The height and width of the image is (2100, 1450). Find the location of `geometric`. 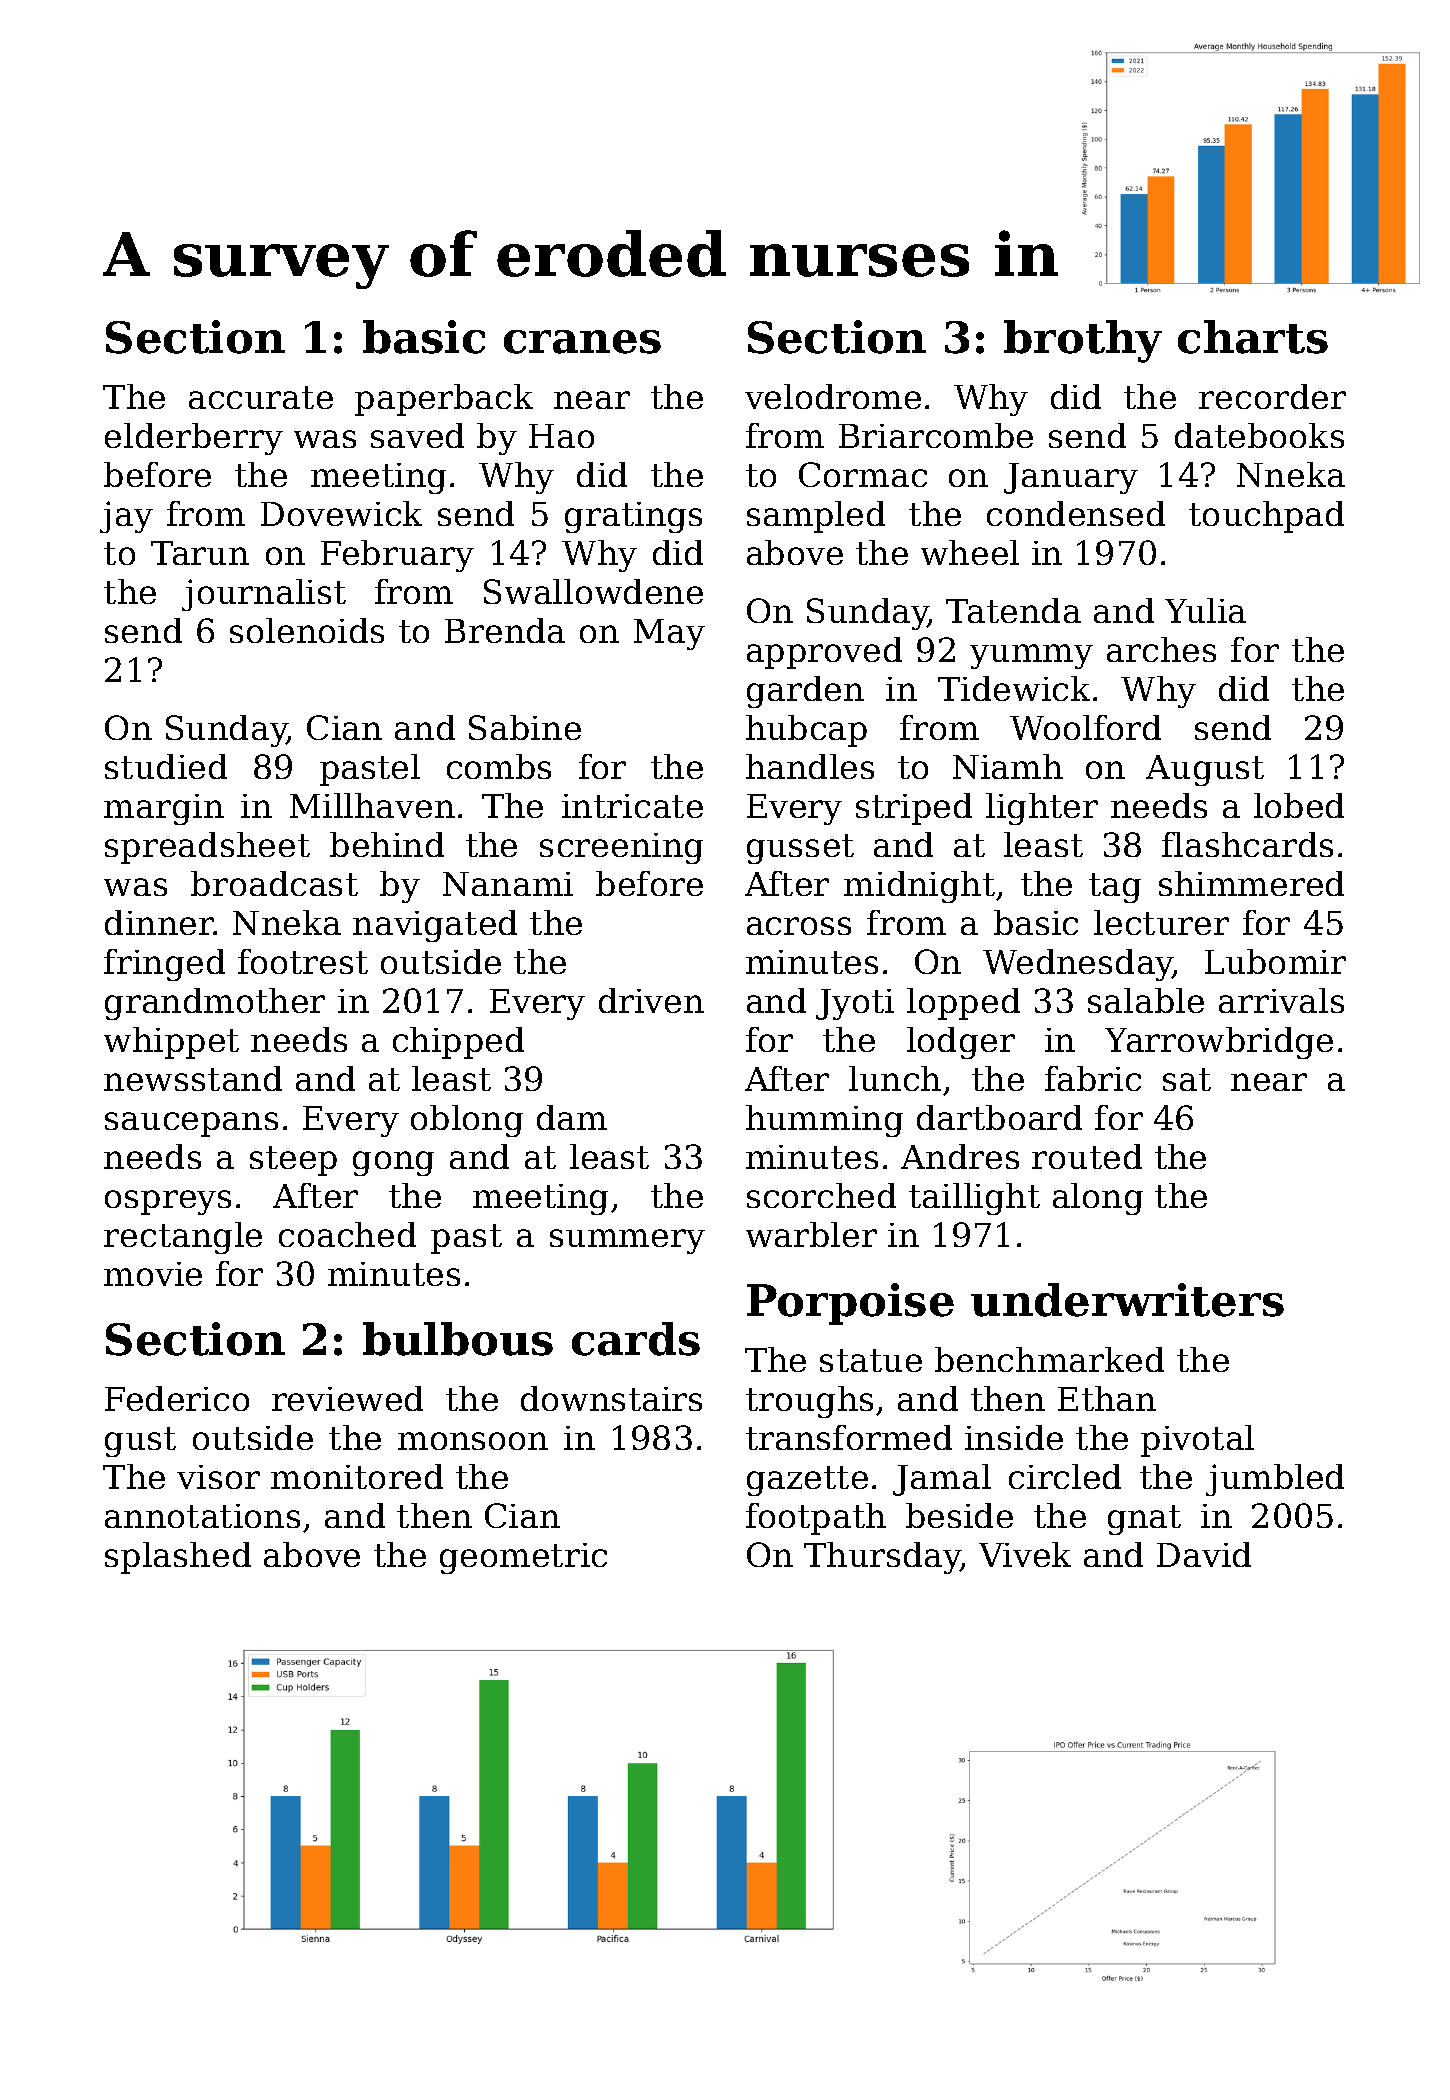

geometric is located at coordinates (523, 1558).
